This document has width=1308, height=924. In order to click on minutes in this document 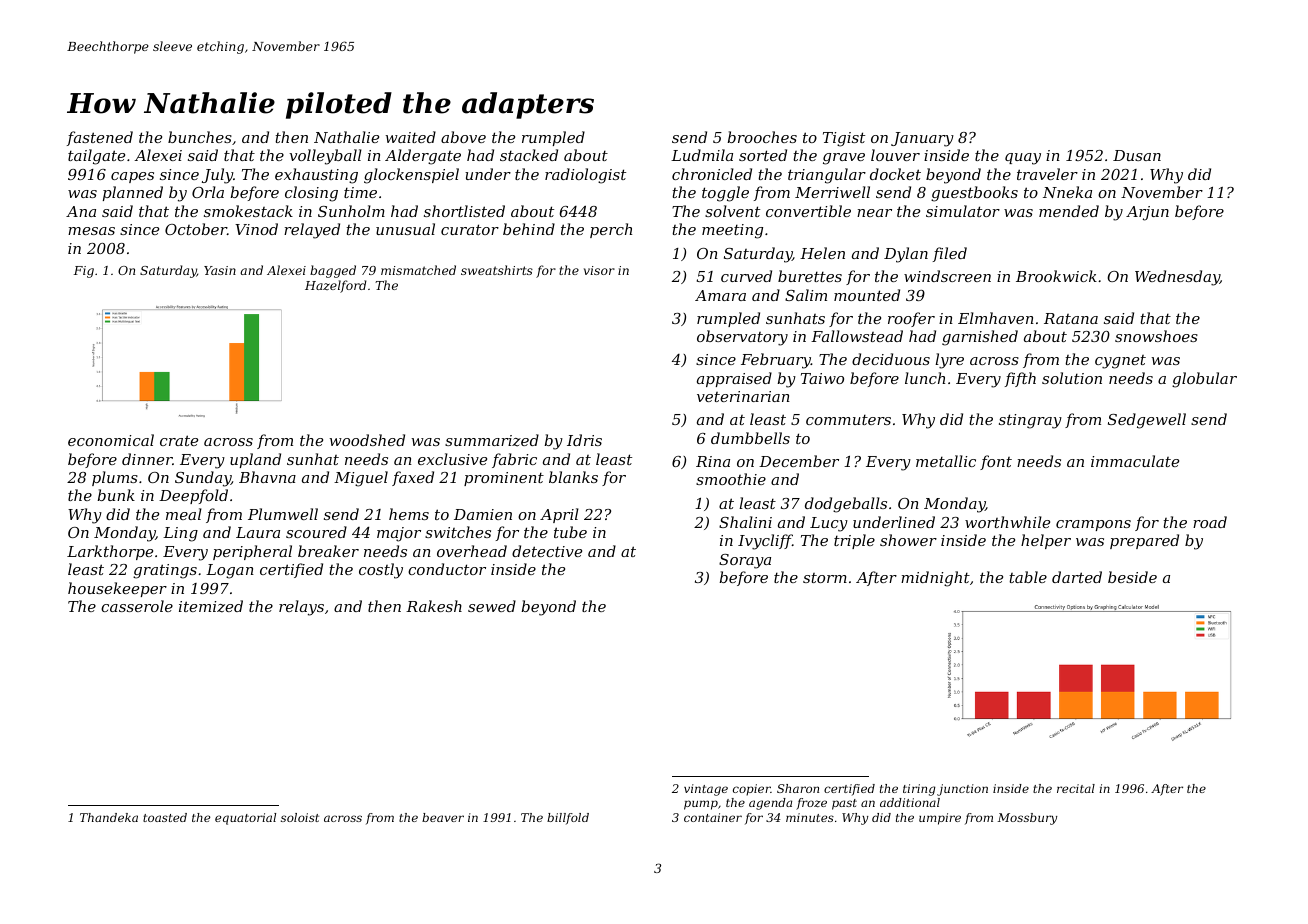, I will do `click(810, 817)`.
